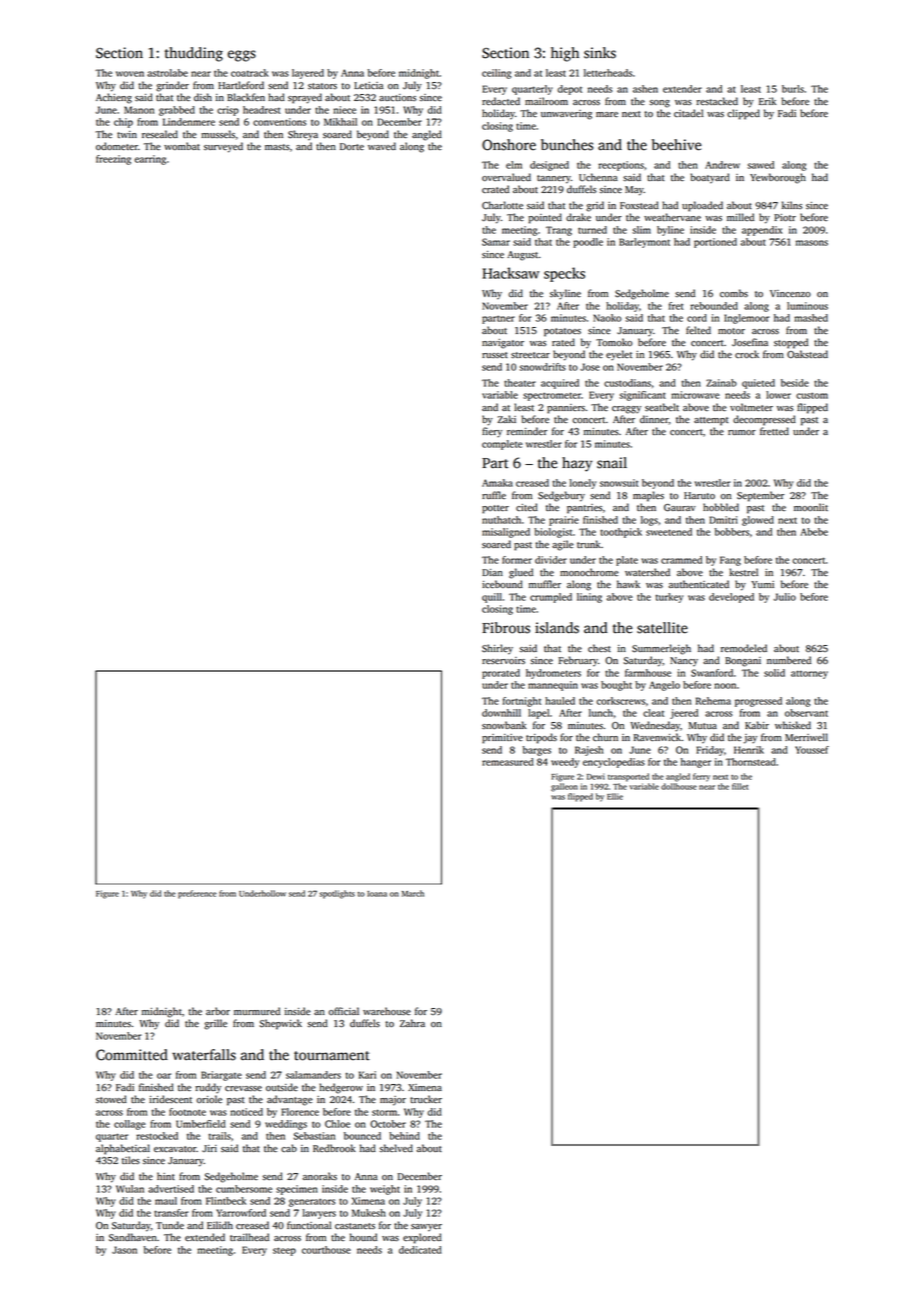  What do you see at coordinates (793, 89) in the screenshot?
I see `burls` at bounding box center [793, 89].
